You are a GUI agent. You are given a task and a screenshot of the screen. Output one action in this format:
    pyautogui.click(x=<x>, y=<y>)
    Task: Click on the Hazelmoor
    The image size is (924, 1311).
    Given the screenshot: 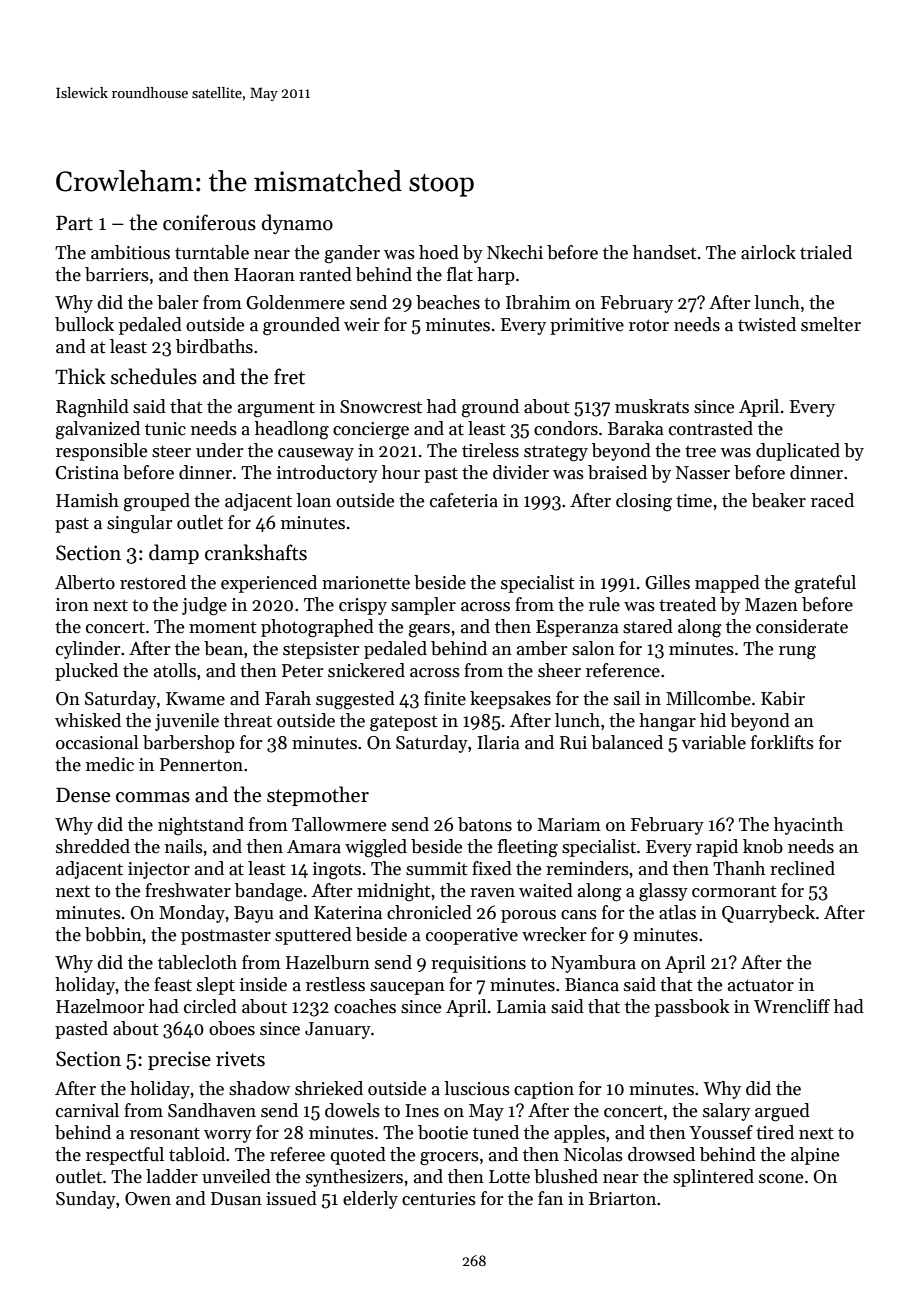 What is the action you would take?
    pyautogui.click(x=100, y=1006)
